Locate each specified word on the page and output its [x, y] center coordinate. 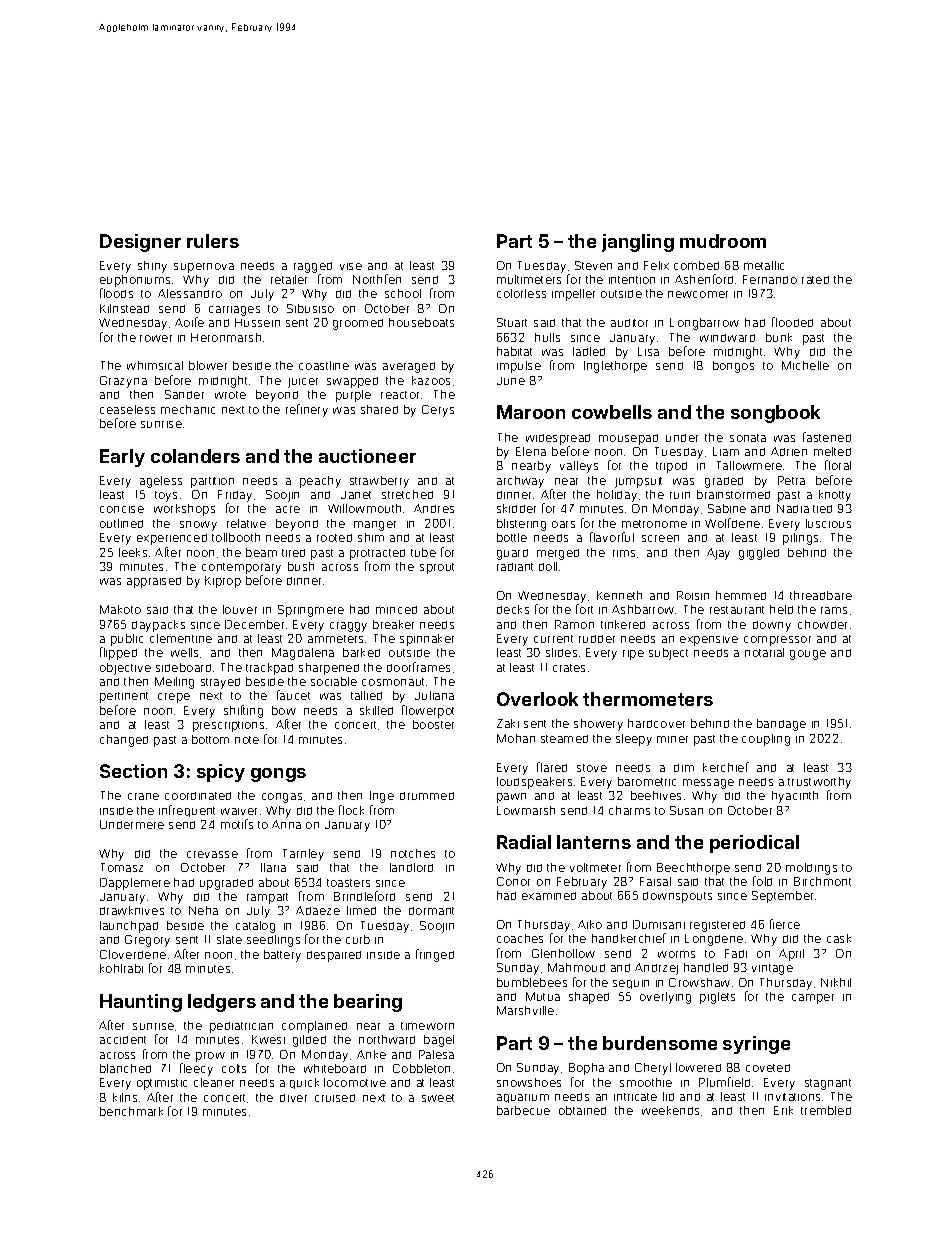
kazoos [431, 380]
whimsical [155, 365]
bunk [779, 337]
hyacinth [795, 797]
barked [361, 652]
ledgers [222, 1003]
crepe [174, 698]
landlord [411, 867]
